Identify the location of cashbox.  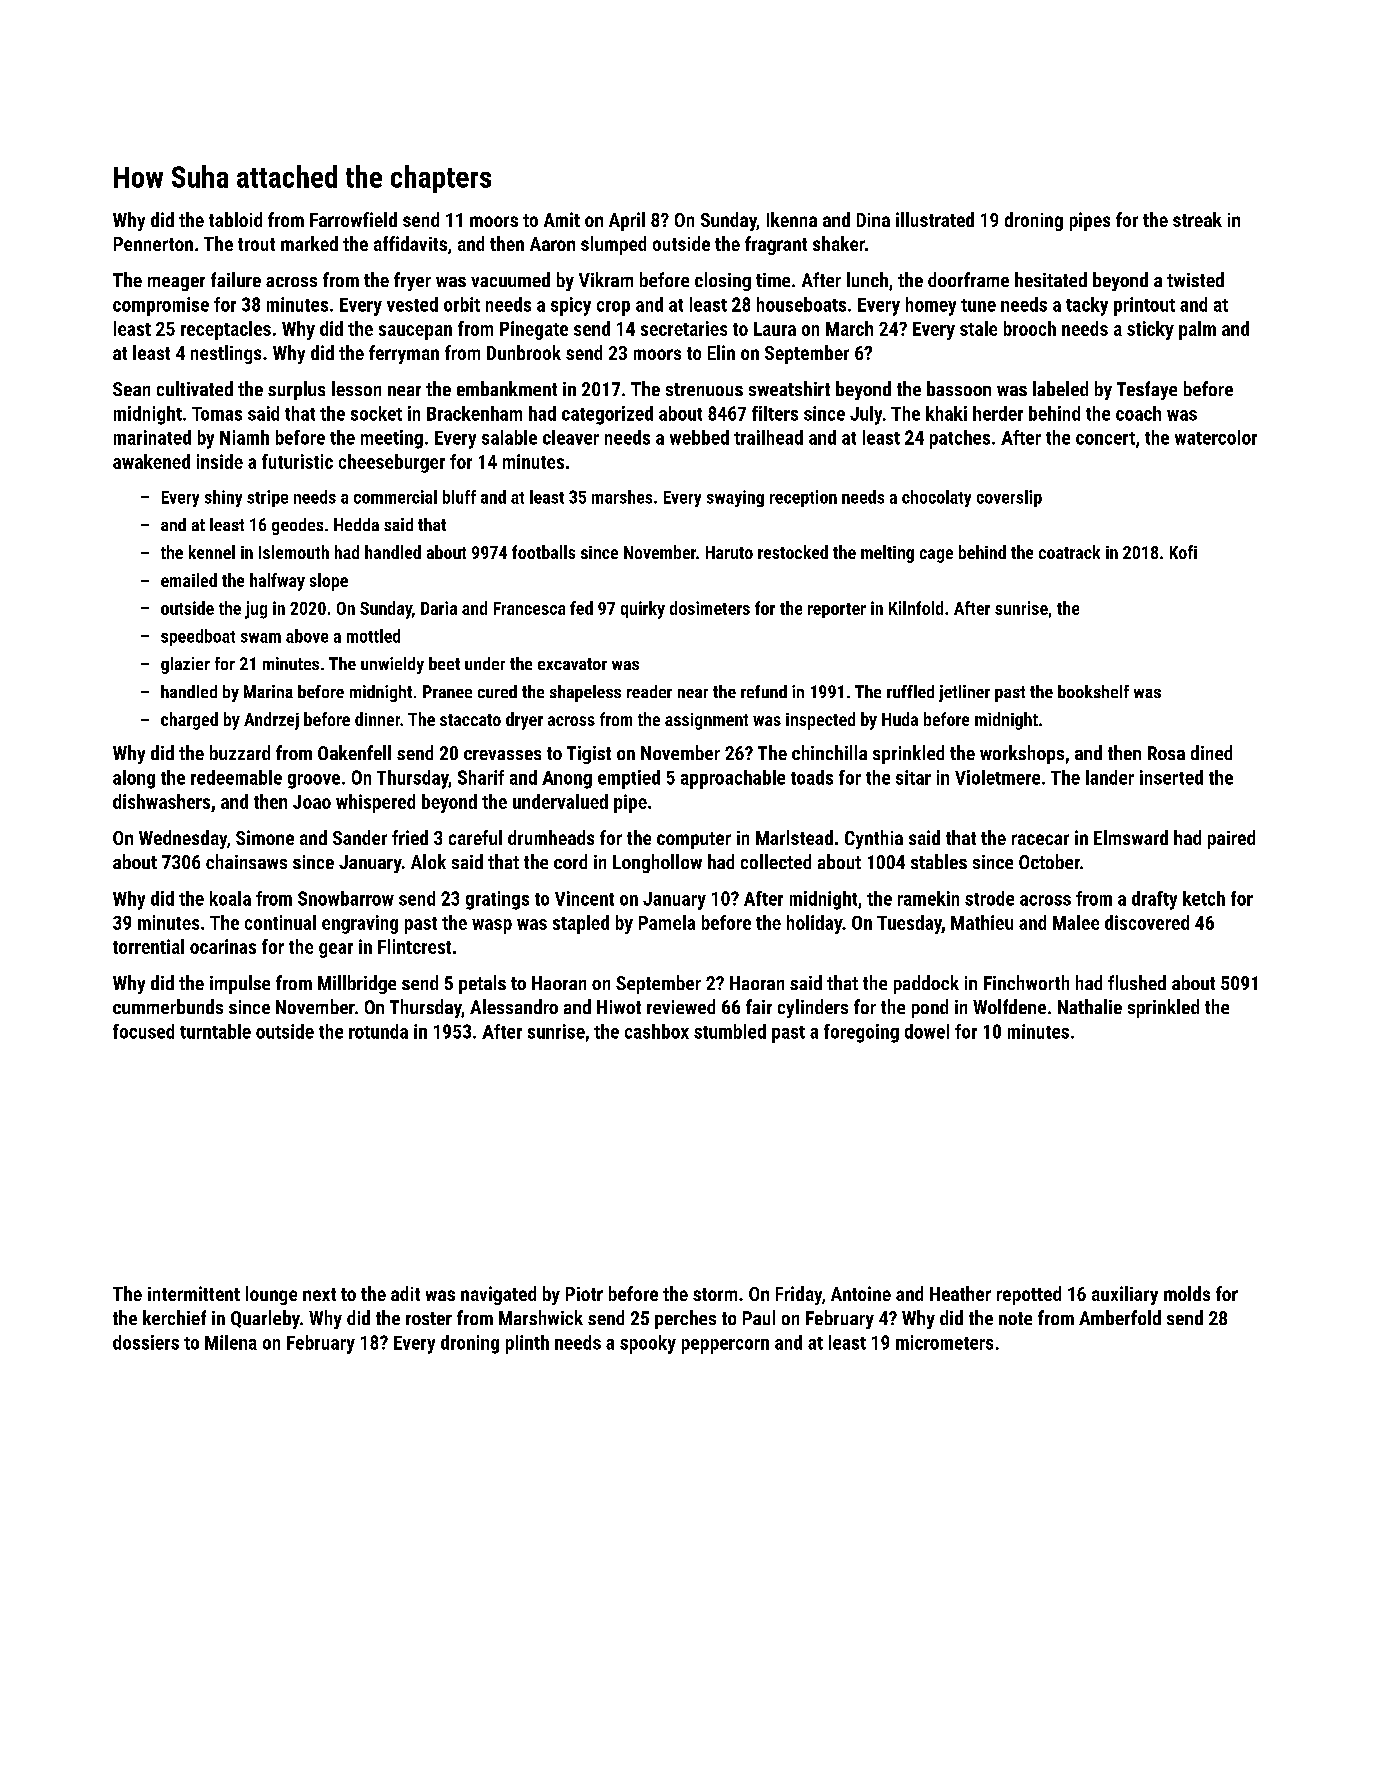
(657, 1031).
